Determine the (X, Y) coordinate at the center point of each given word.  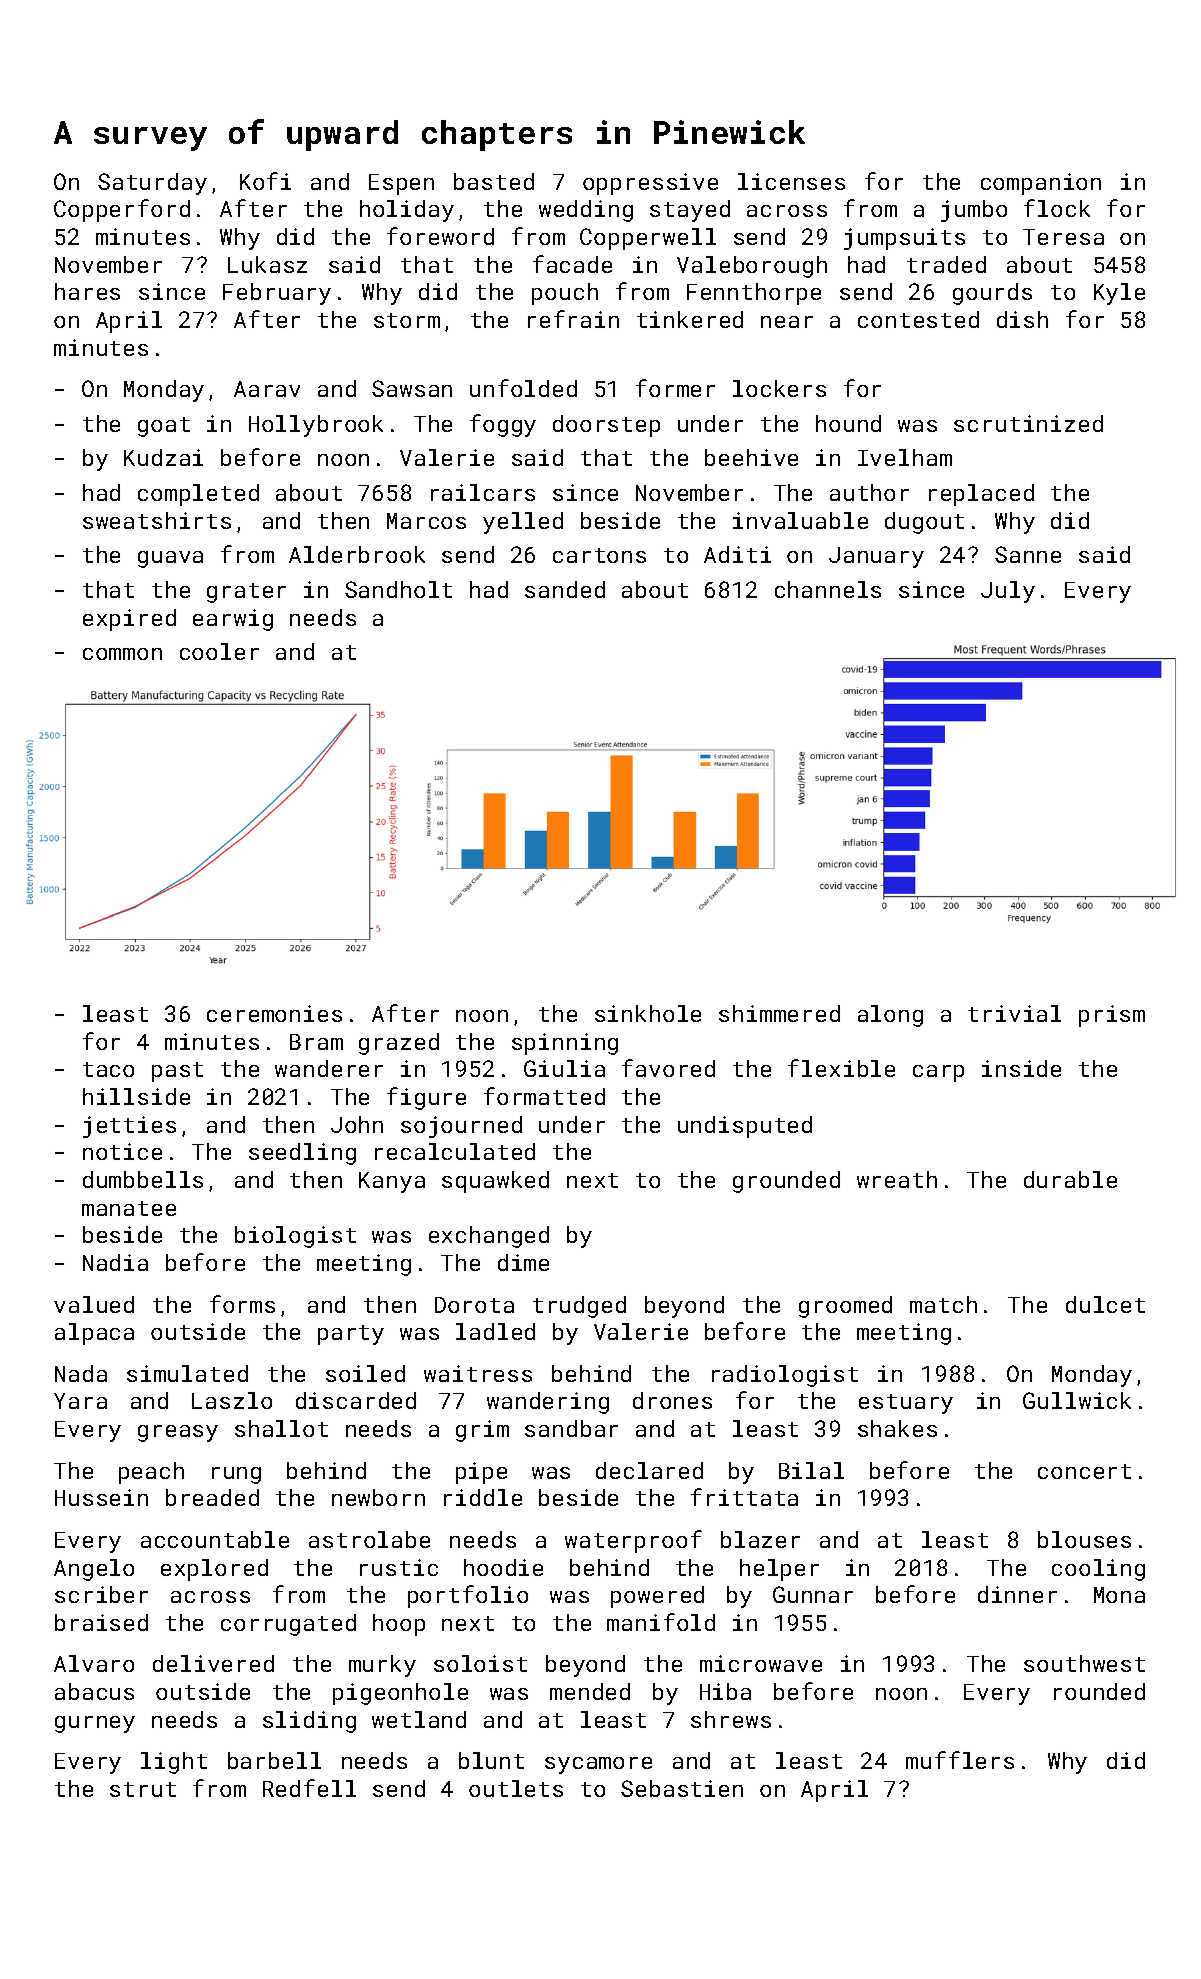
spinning (565, 1044)
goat (164, 427)
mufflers (960, 1760)
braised (101, 1622)
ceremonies (274, 1013)
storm (407, 320)
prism (1112, 1016)
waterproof (633, 1541)
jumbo (974, 211)
